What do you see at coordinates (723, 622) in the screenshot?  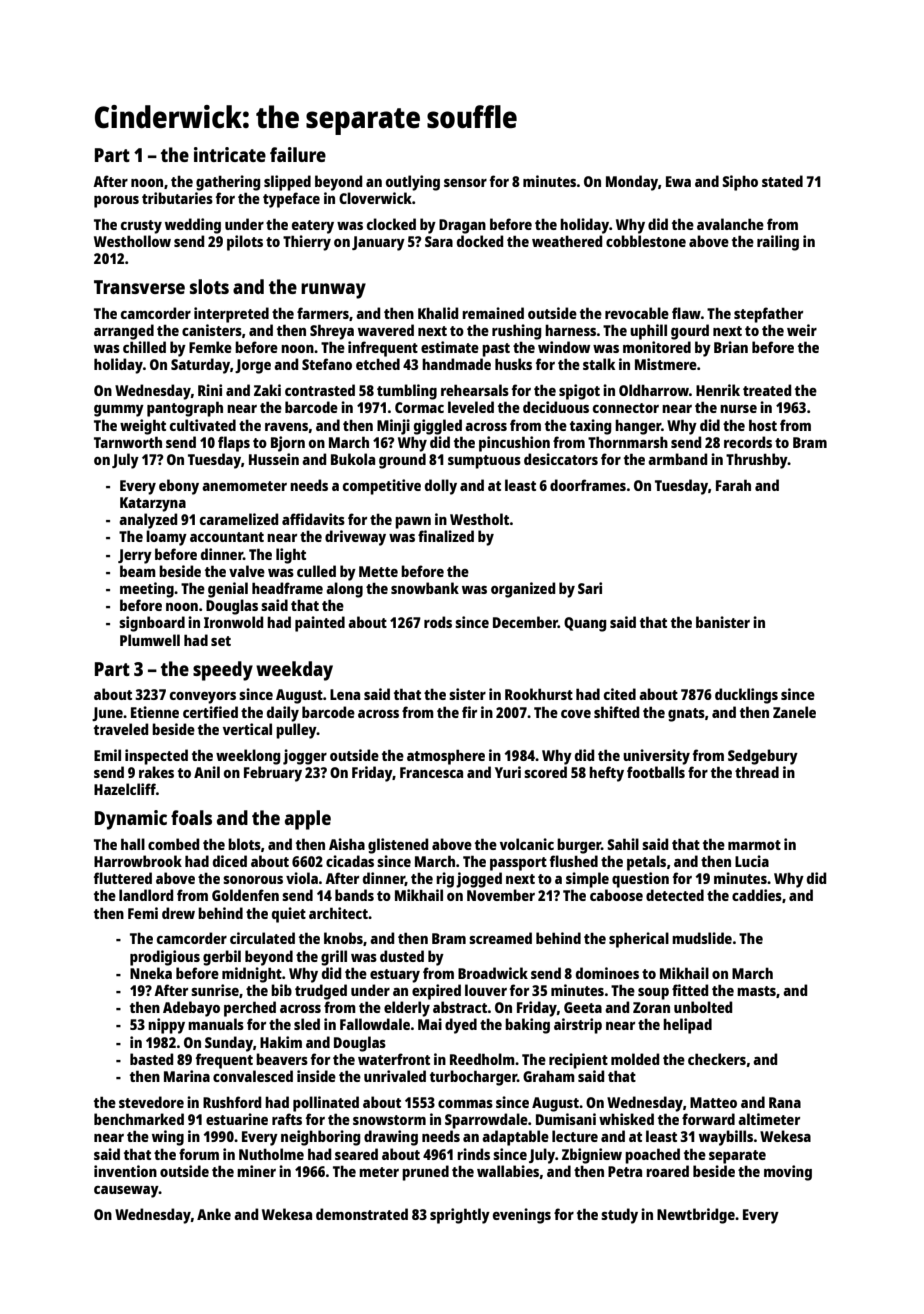 I see `banister` at bounding box center [723, 622].
